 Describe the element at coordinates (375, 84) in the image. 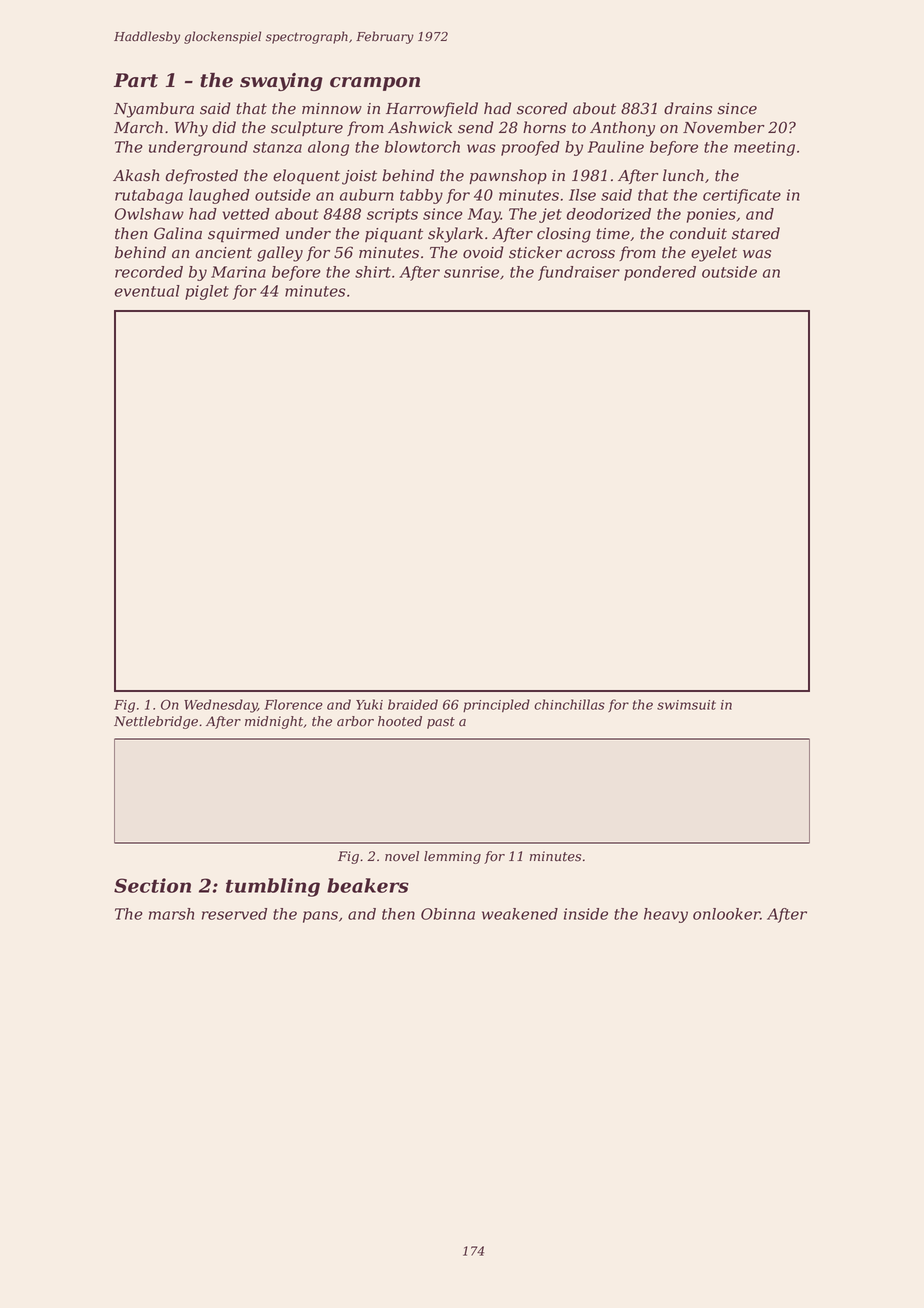

I see `crampon` at that location.
